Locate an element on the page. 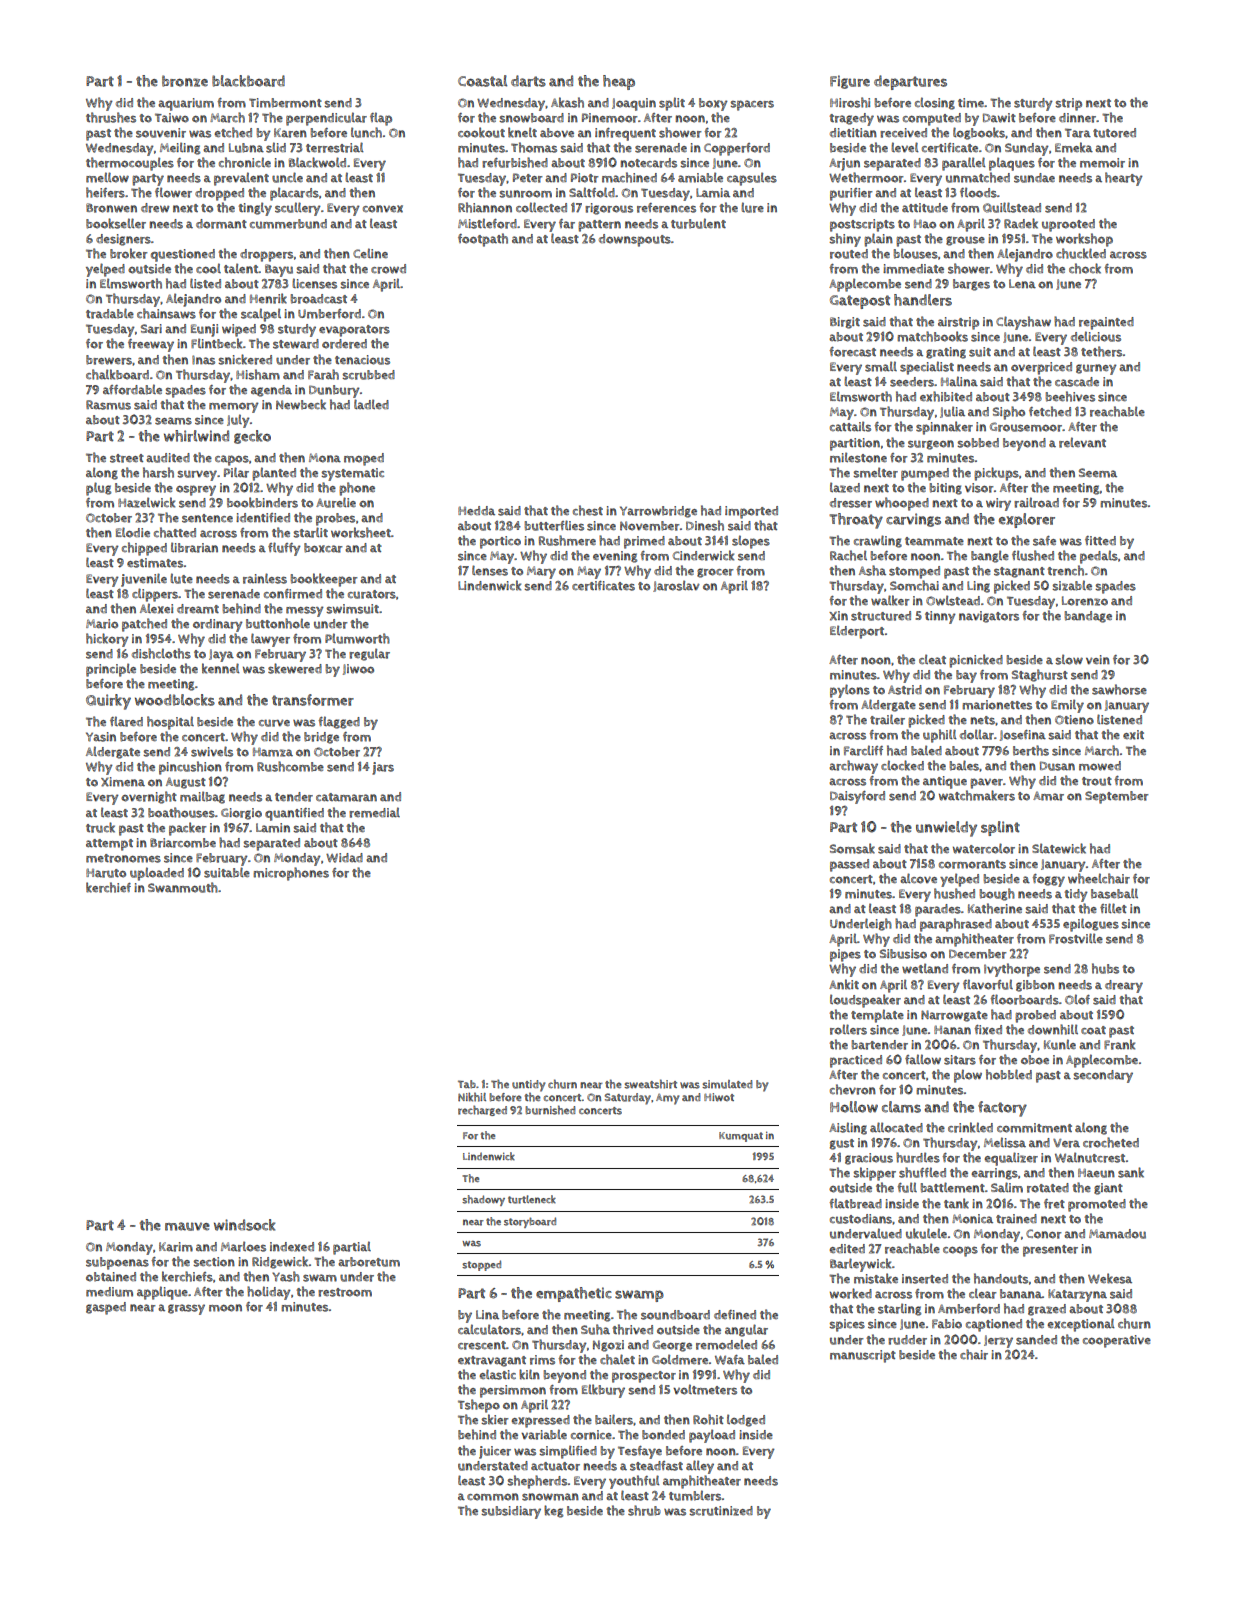 The width and height of the page is (1237, 1601). pedals is located at coordinates (1099, 557).
